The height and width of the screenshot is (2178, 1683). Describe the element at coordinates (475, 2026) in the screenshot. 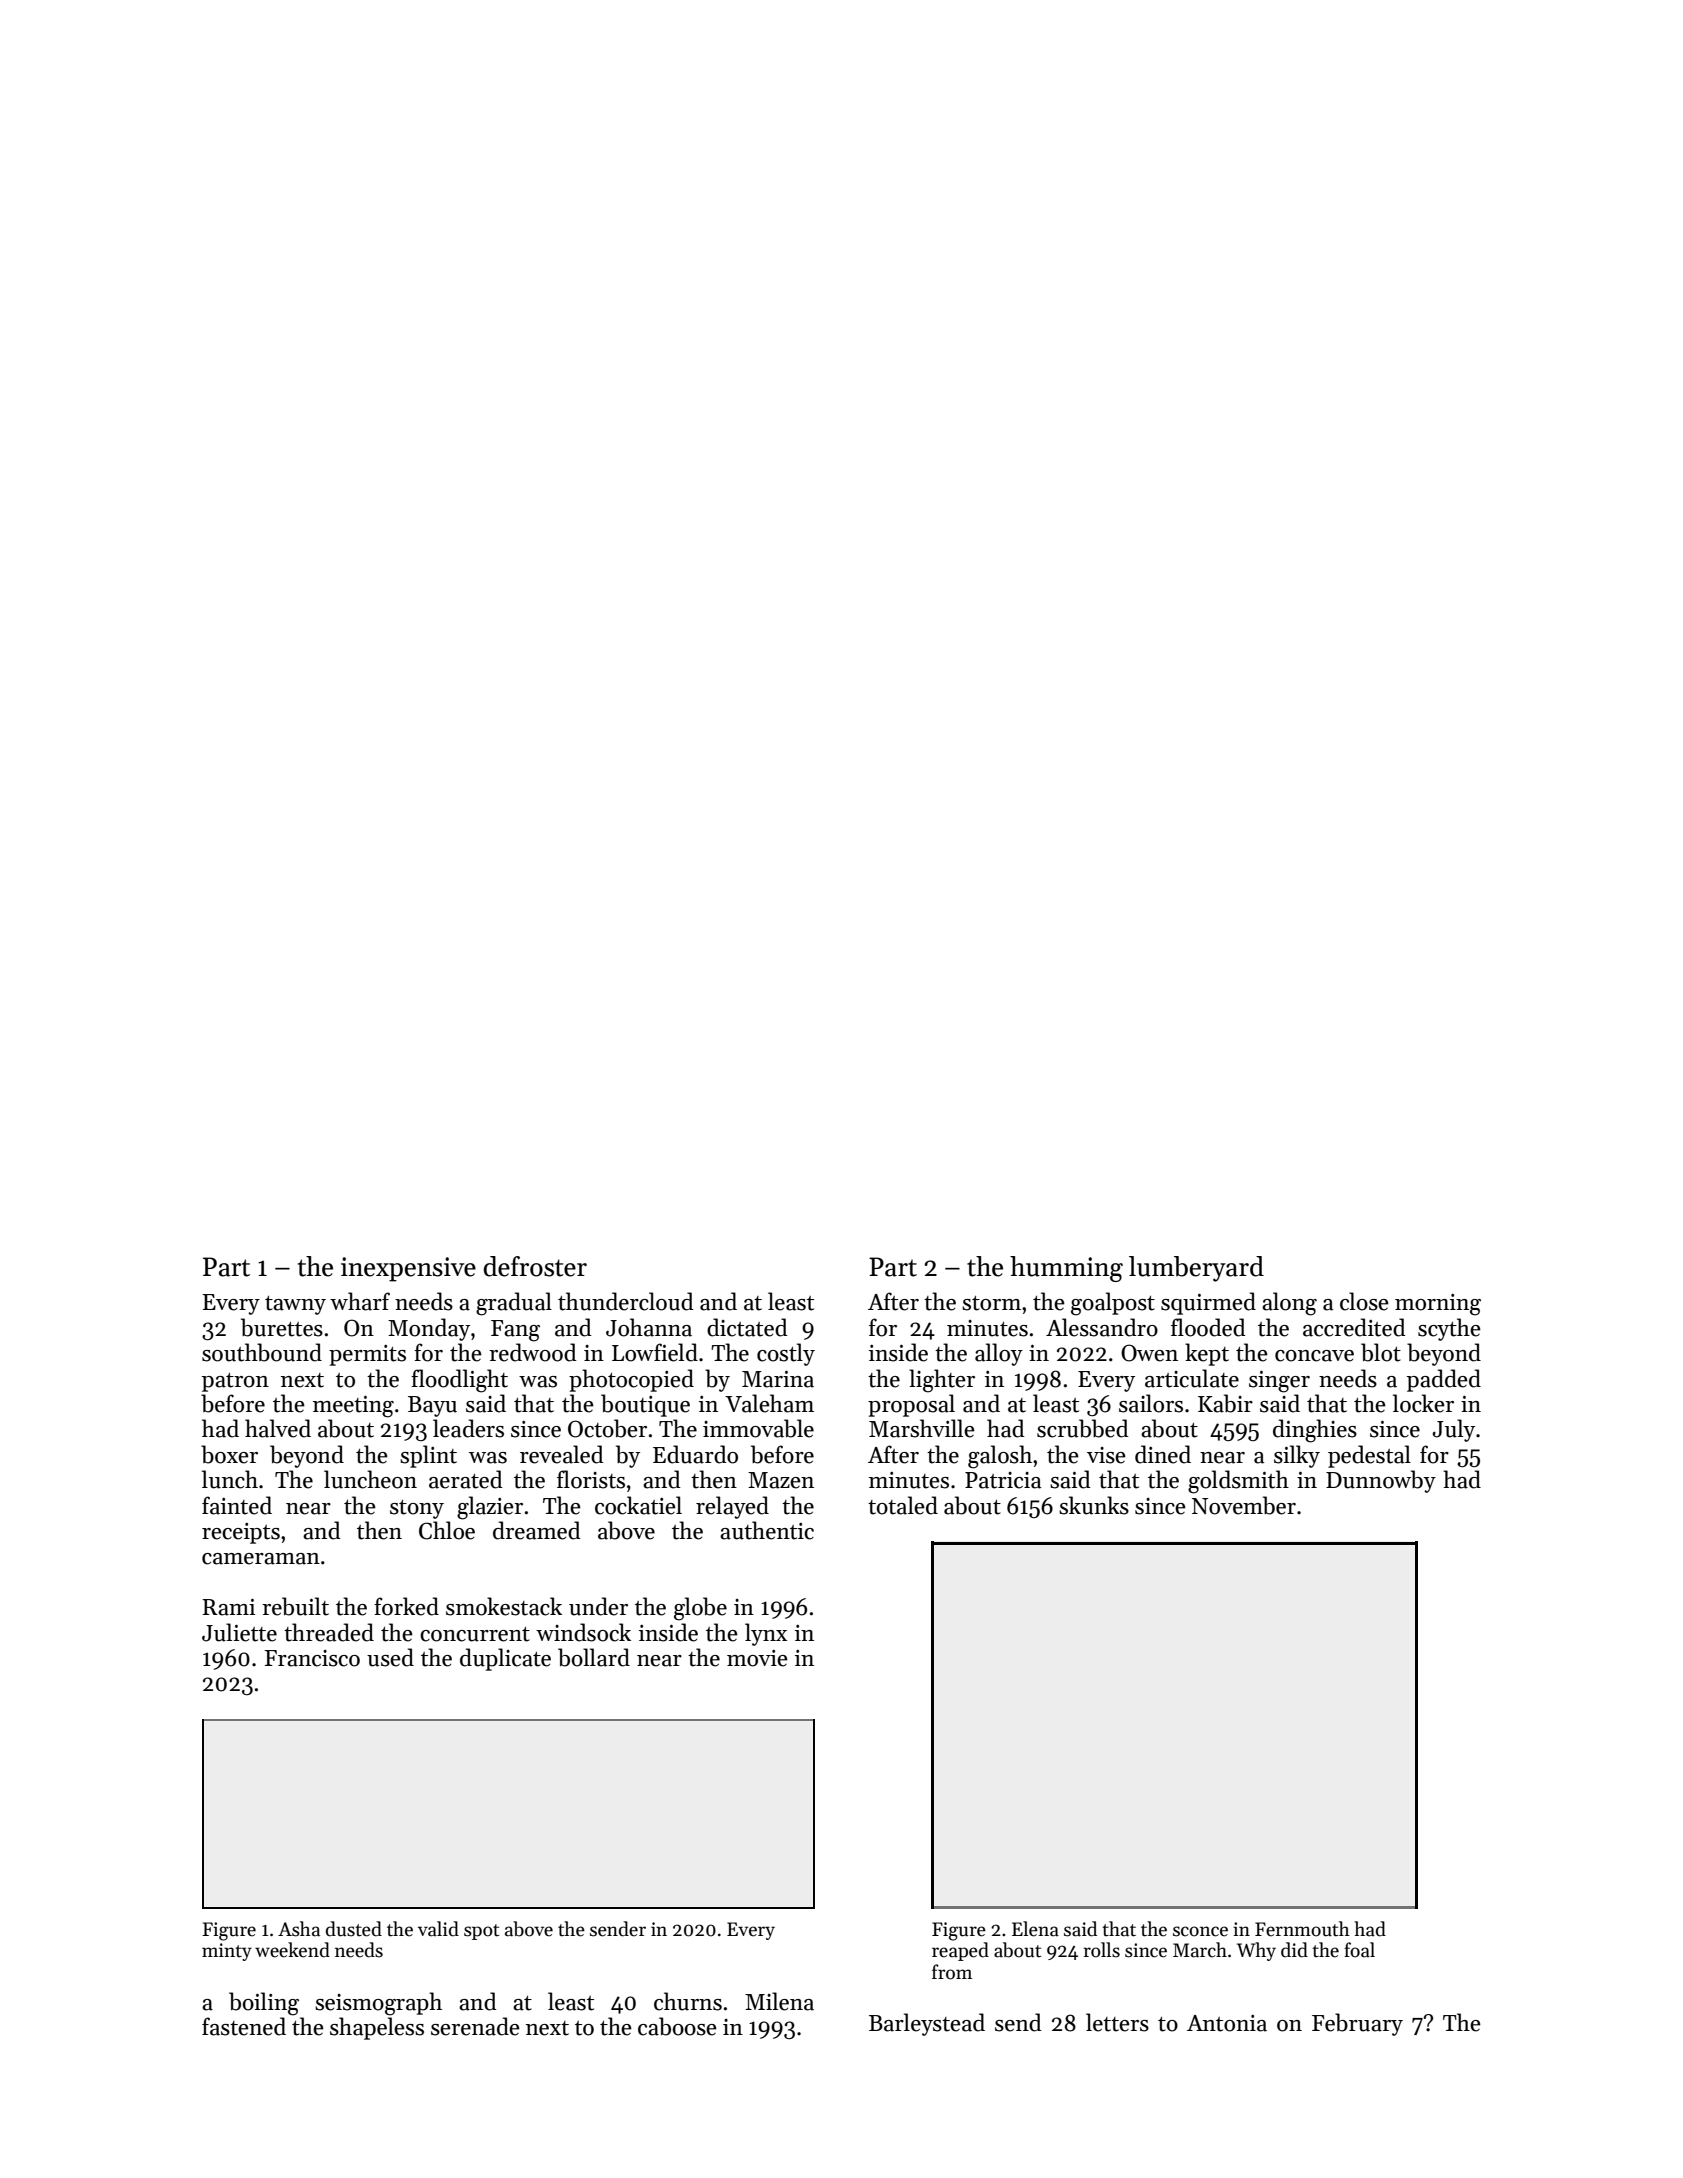

I see `serenade` at that location.
